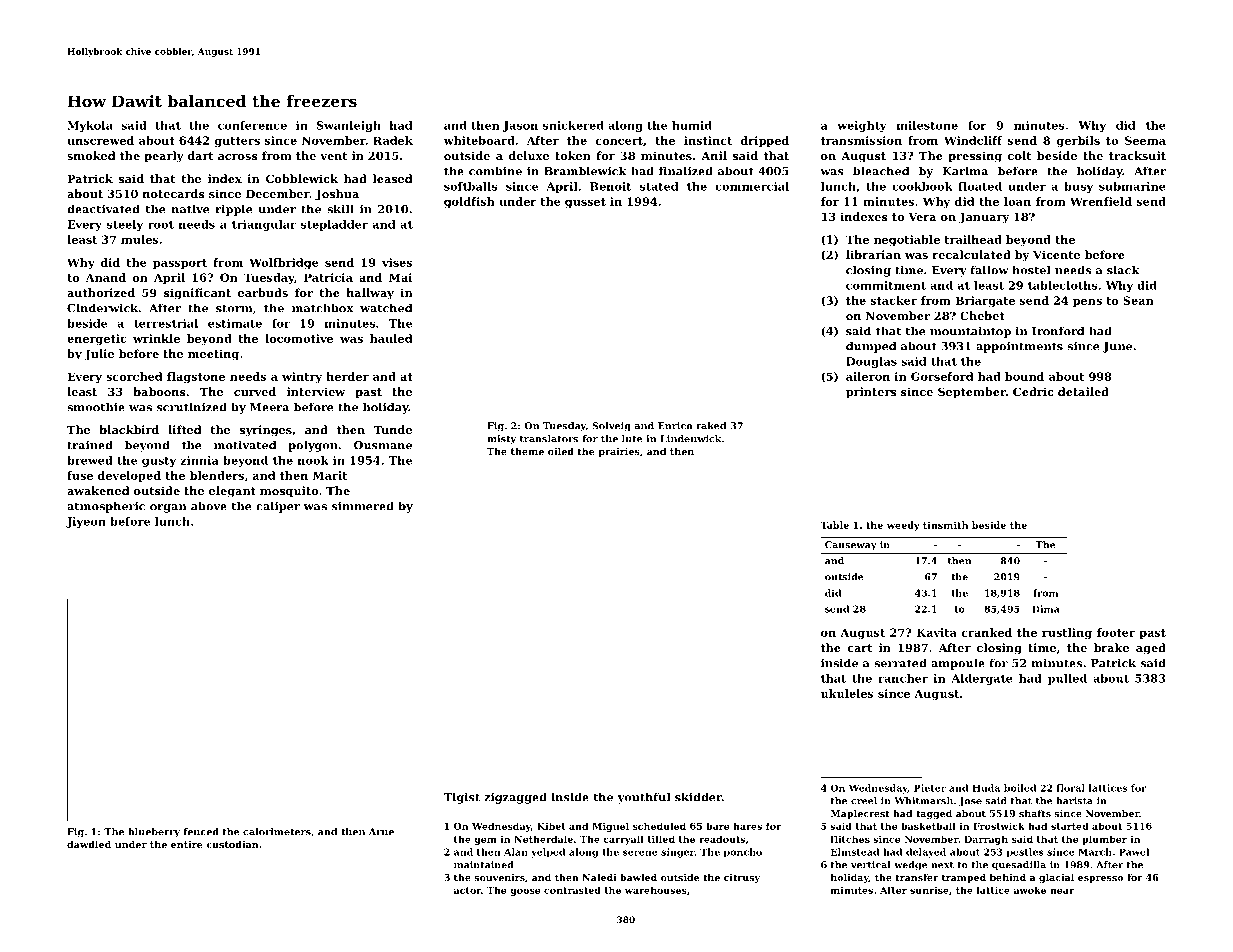 The height and width of the screenshot is (952, 1233). Describe the element at coordinates (1145, 140) in the screenshot. I see `Seema` at that location.
